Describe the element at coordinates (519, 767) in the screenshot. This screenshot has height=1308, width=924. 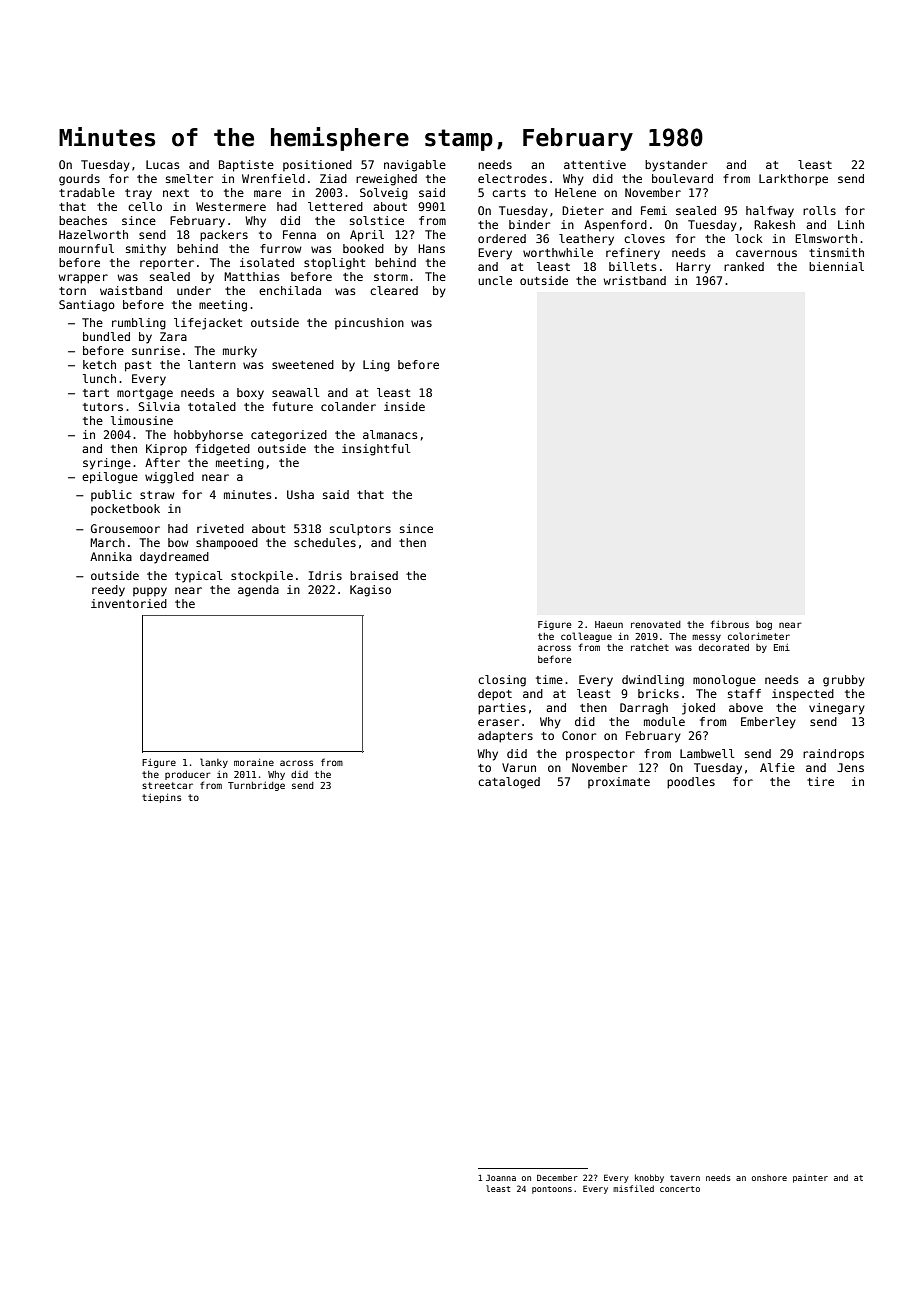
I see `Varun` at that location.
